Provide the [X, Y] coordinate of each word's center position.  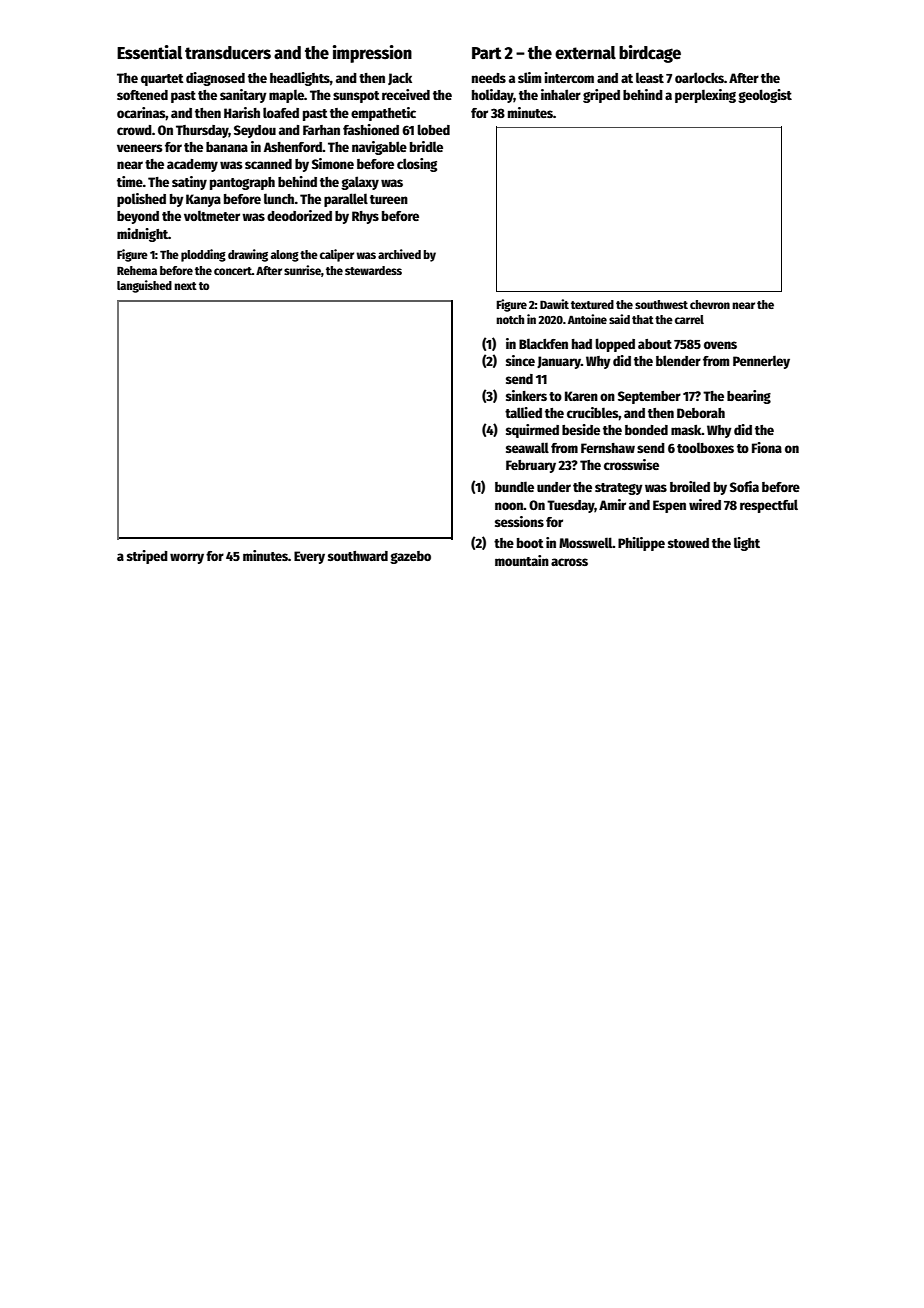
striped [147, 557]
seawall [527, 447]
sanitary [243, 96]
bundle [514, 486]
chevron [710, 304]
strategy [619, 489]
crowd [134, 130]
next [185, 286]
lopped [615, 345]
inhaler [561, 94]
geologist [765, 96]
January [559, 362]
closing [417, 165]
